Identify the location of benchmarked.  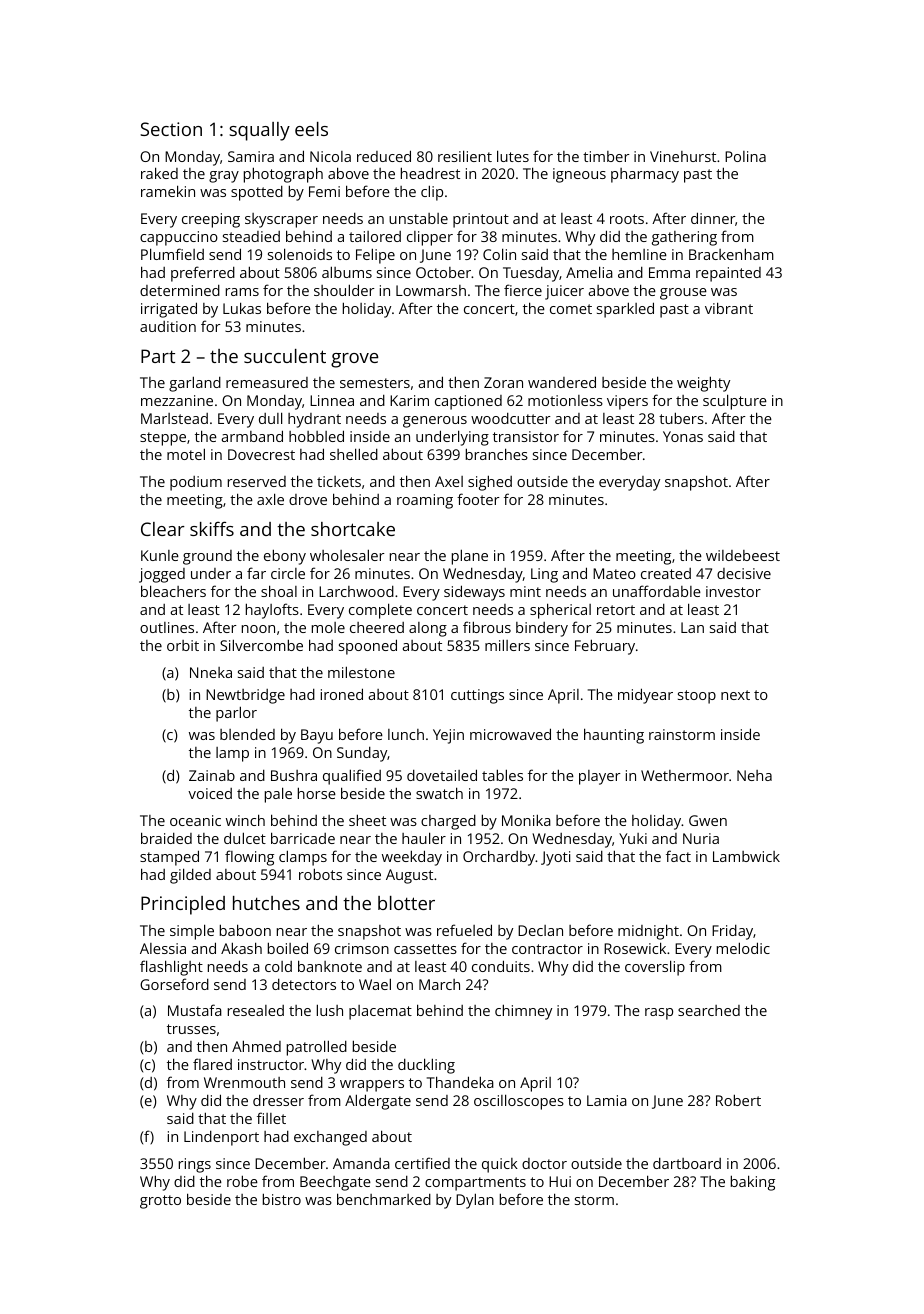
(384, 1199).
